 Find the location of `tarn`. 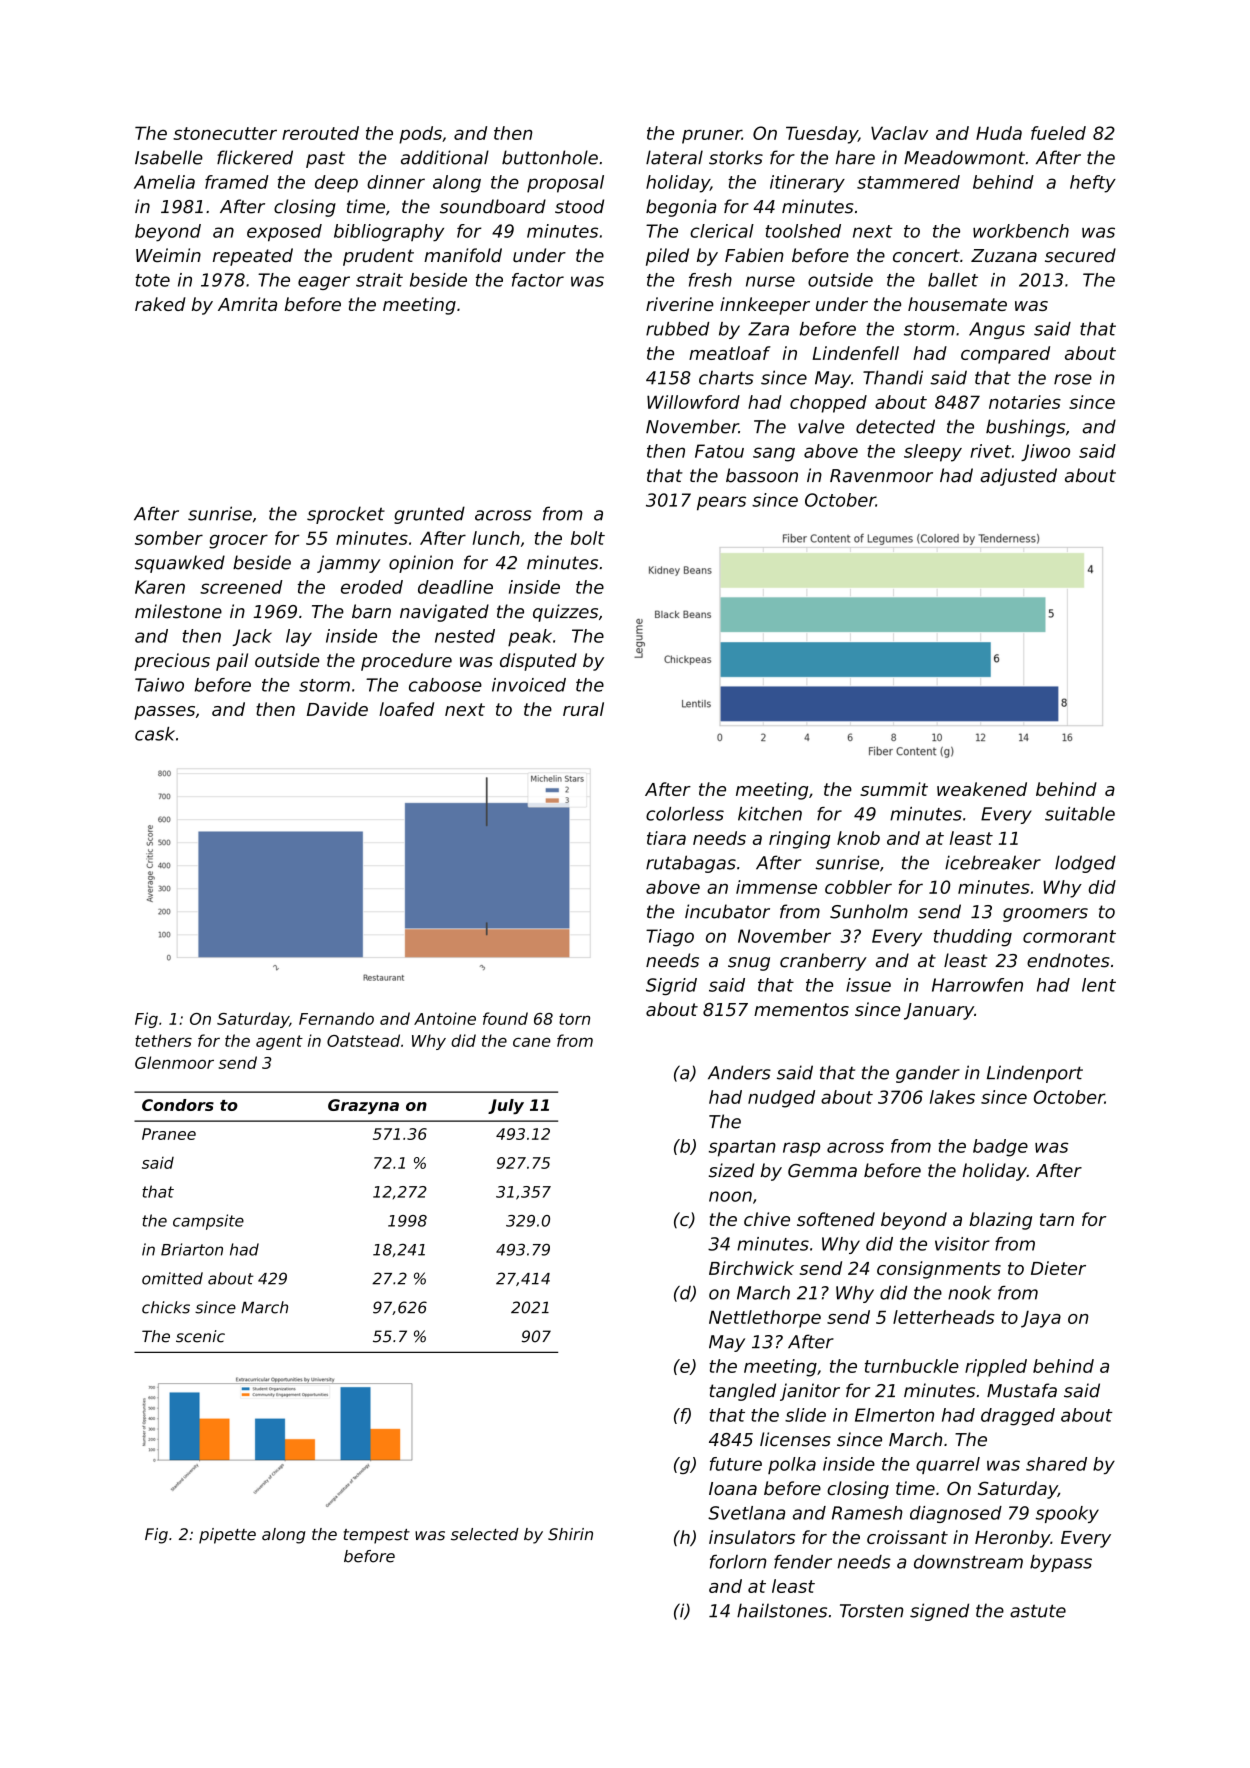

tarn is located at coordinates (1057, 1219).
